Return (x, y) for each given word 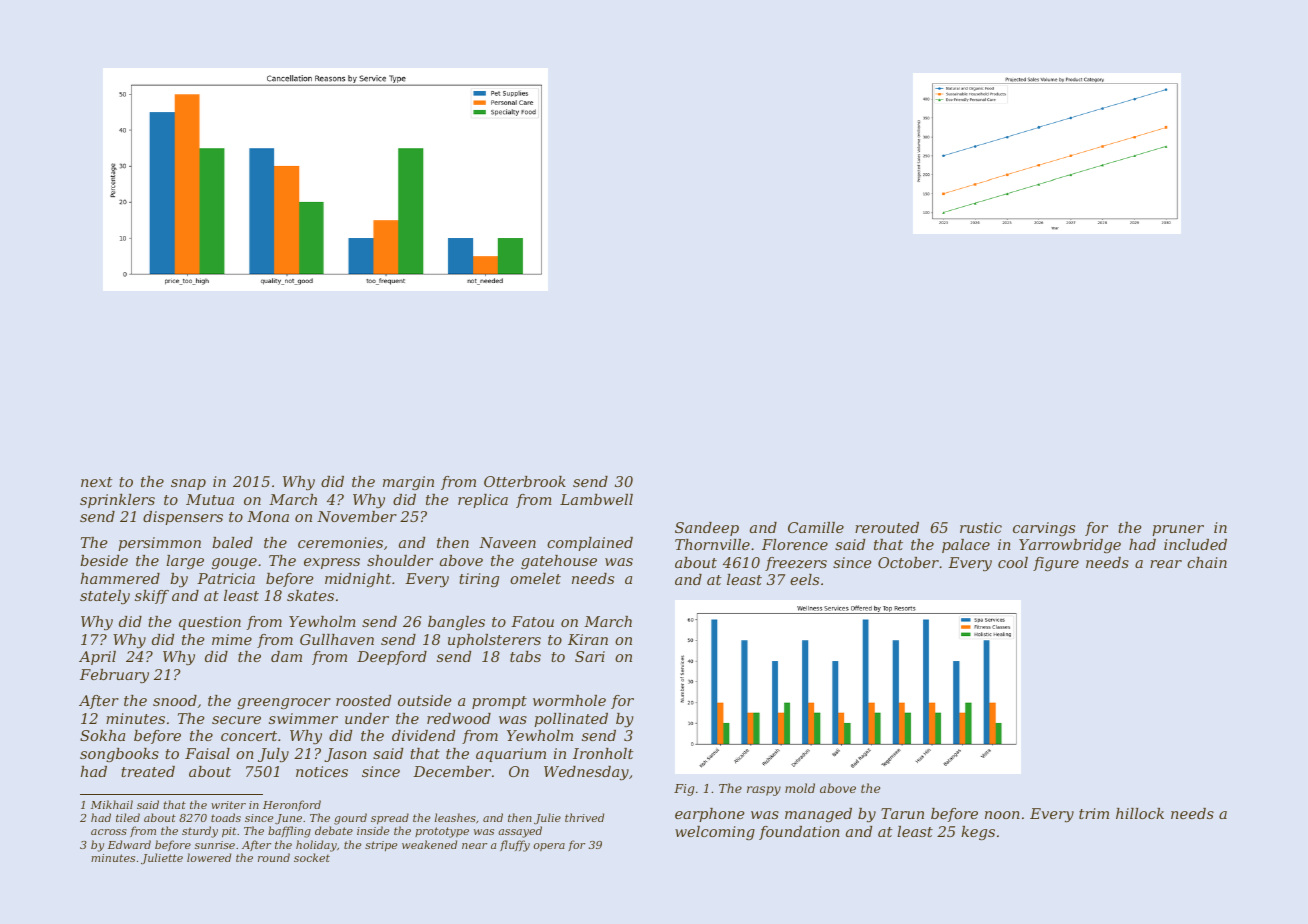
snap (188, 484)
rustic (981, 527)
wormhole (569, 700)
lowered (209, 857)
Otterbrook (525, 481)
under (367, 718)
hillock (1140, 813)
